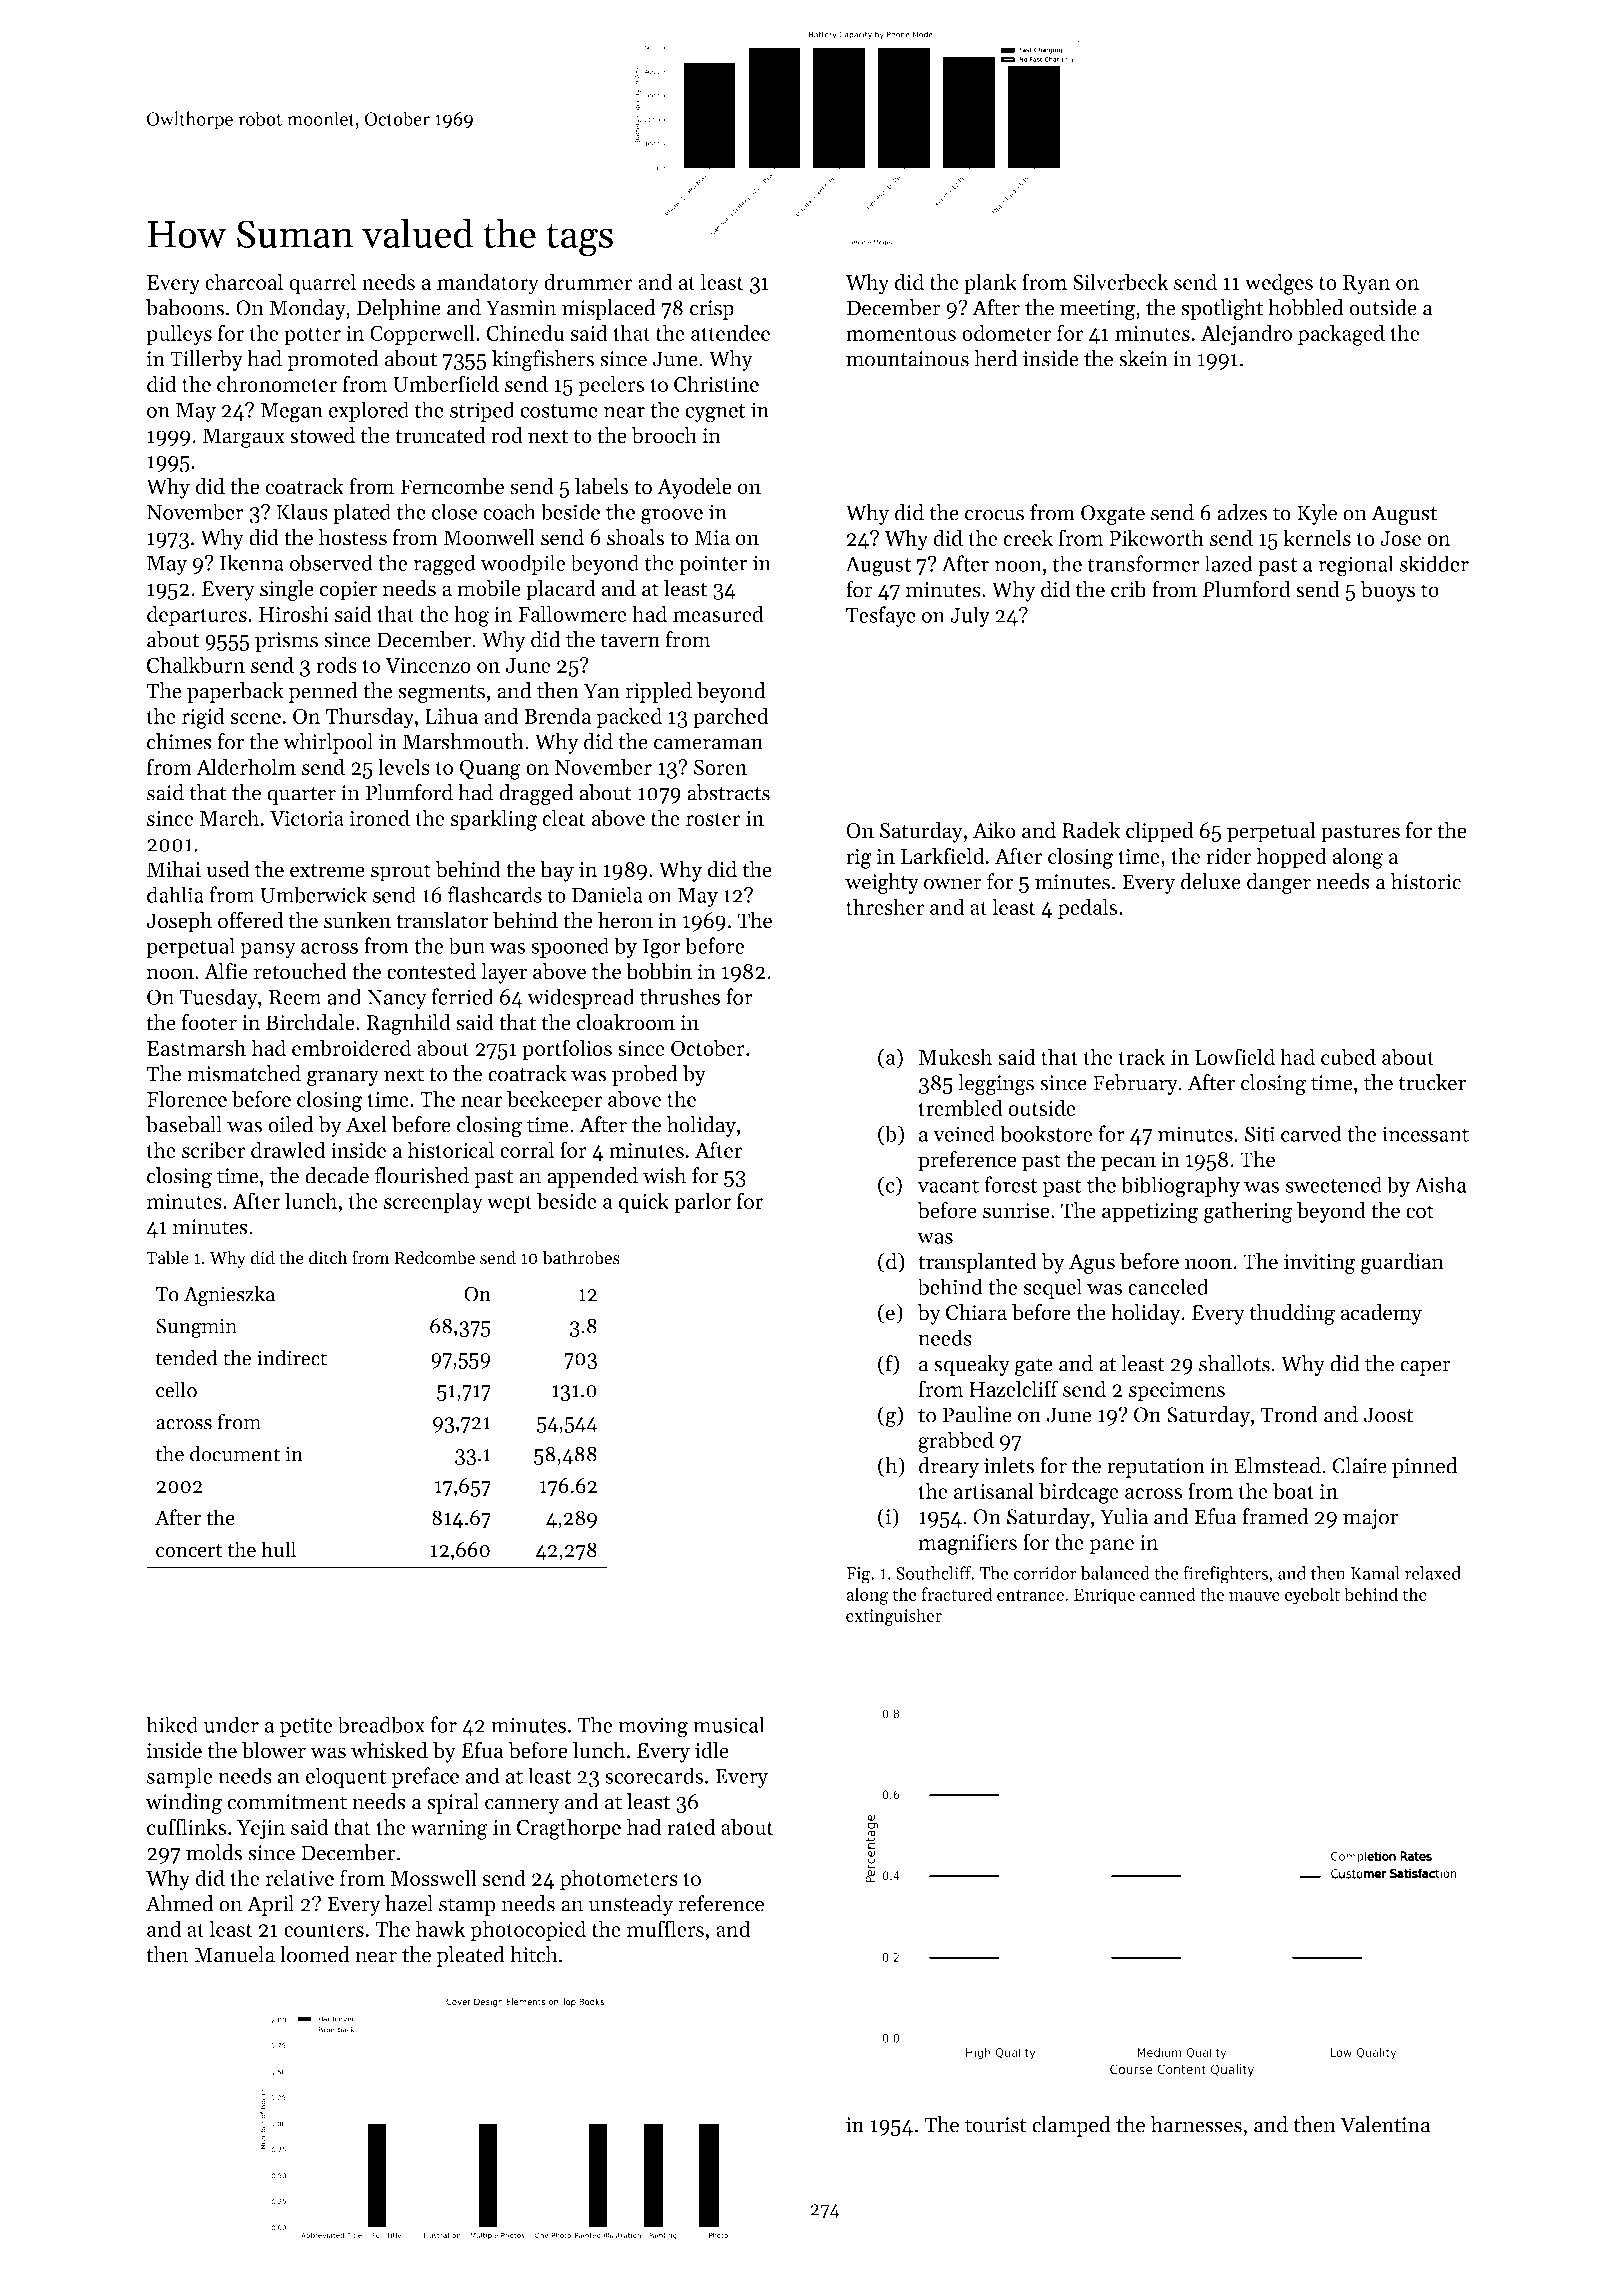 This screenshot has width=1620, height=2292. I want to click on regional, so click(1356, 566).
